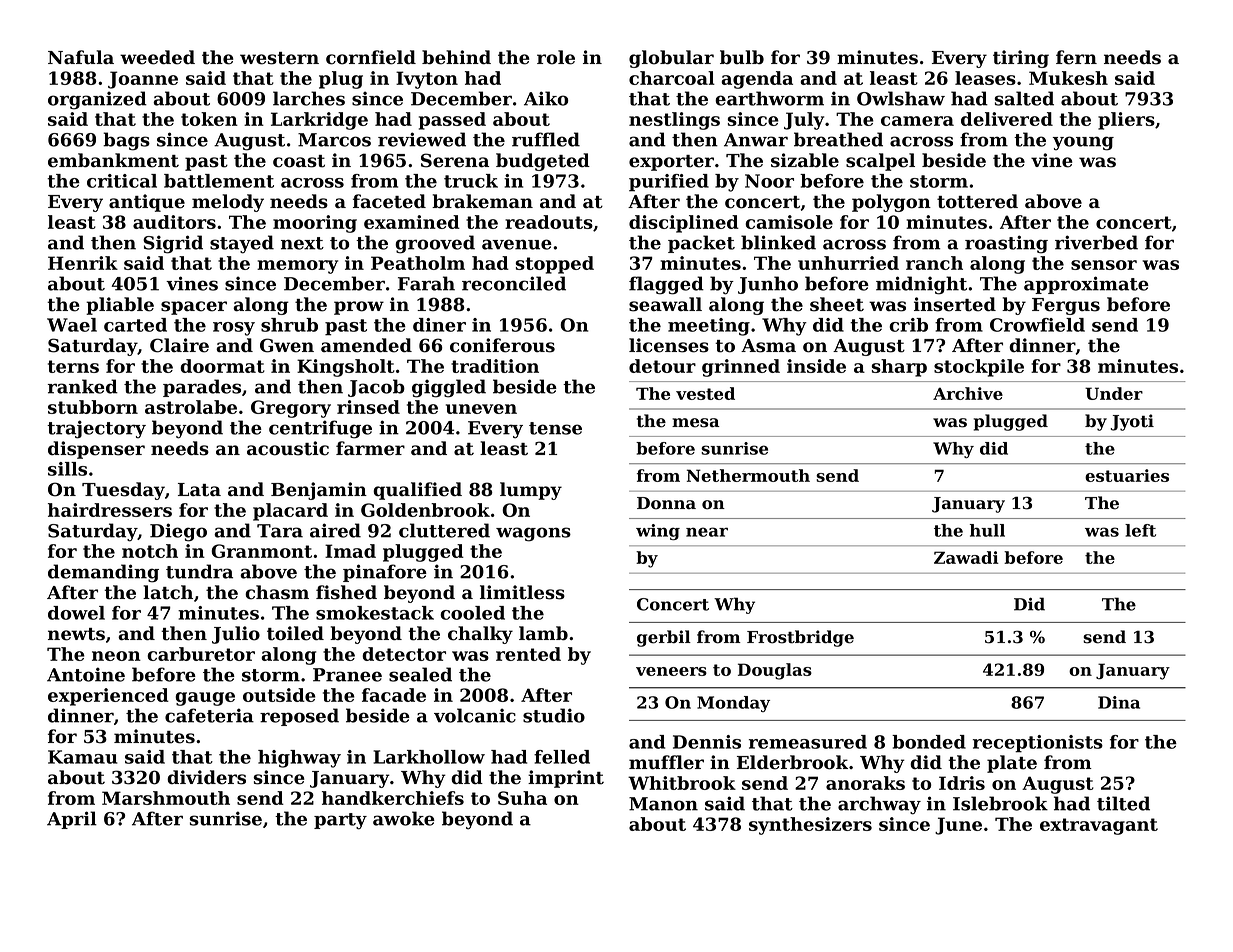  I want to click on placard, so click(290, 512).
